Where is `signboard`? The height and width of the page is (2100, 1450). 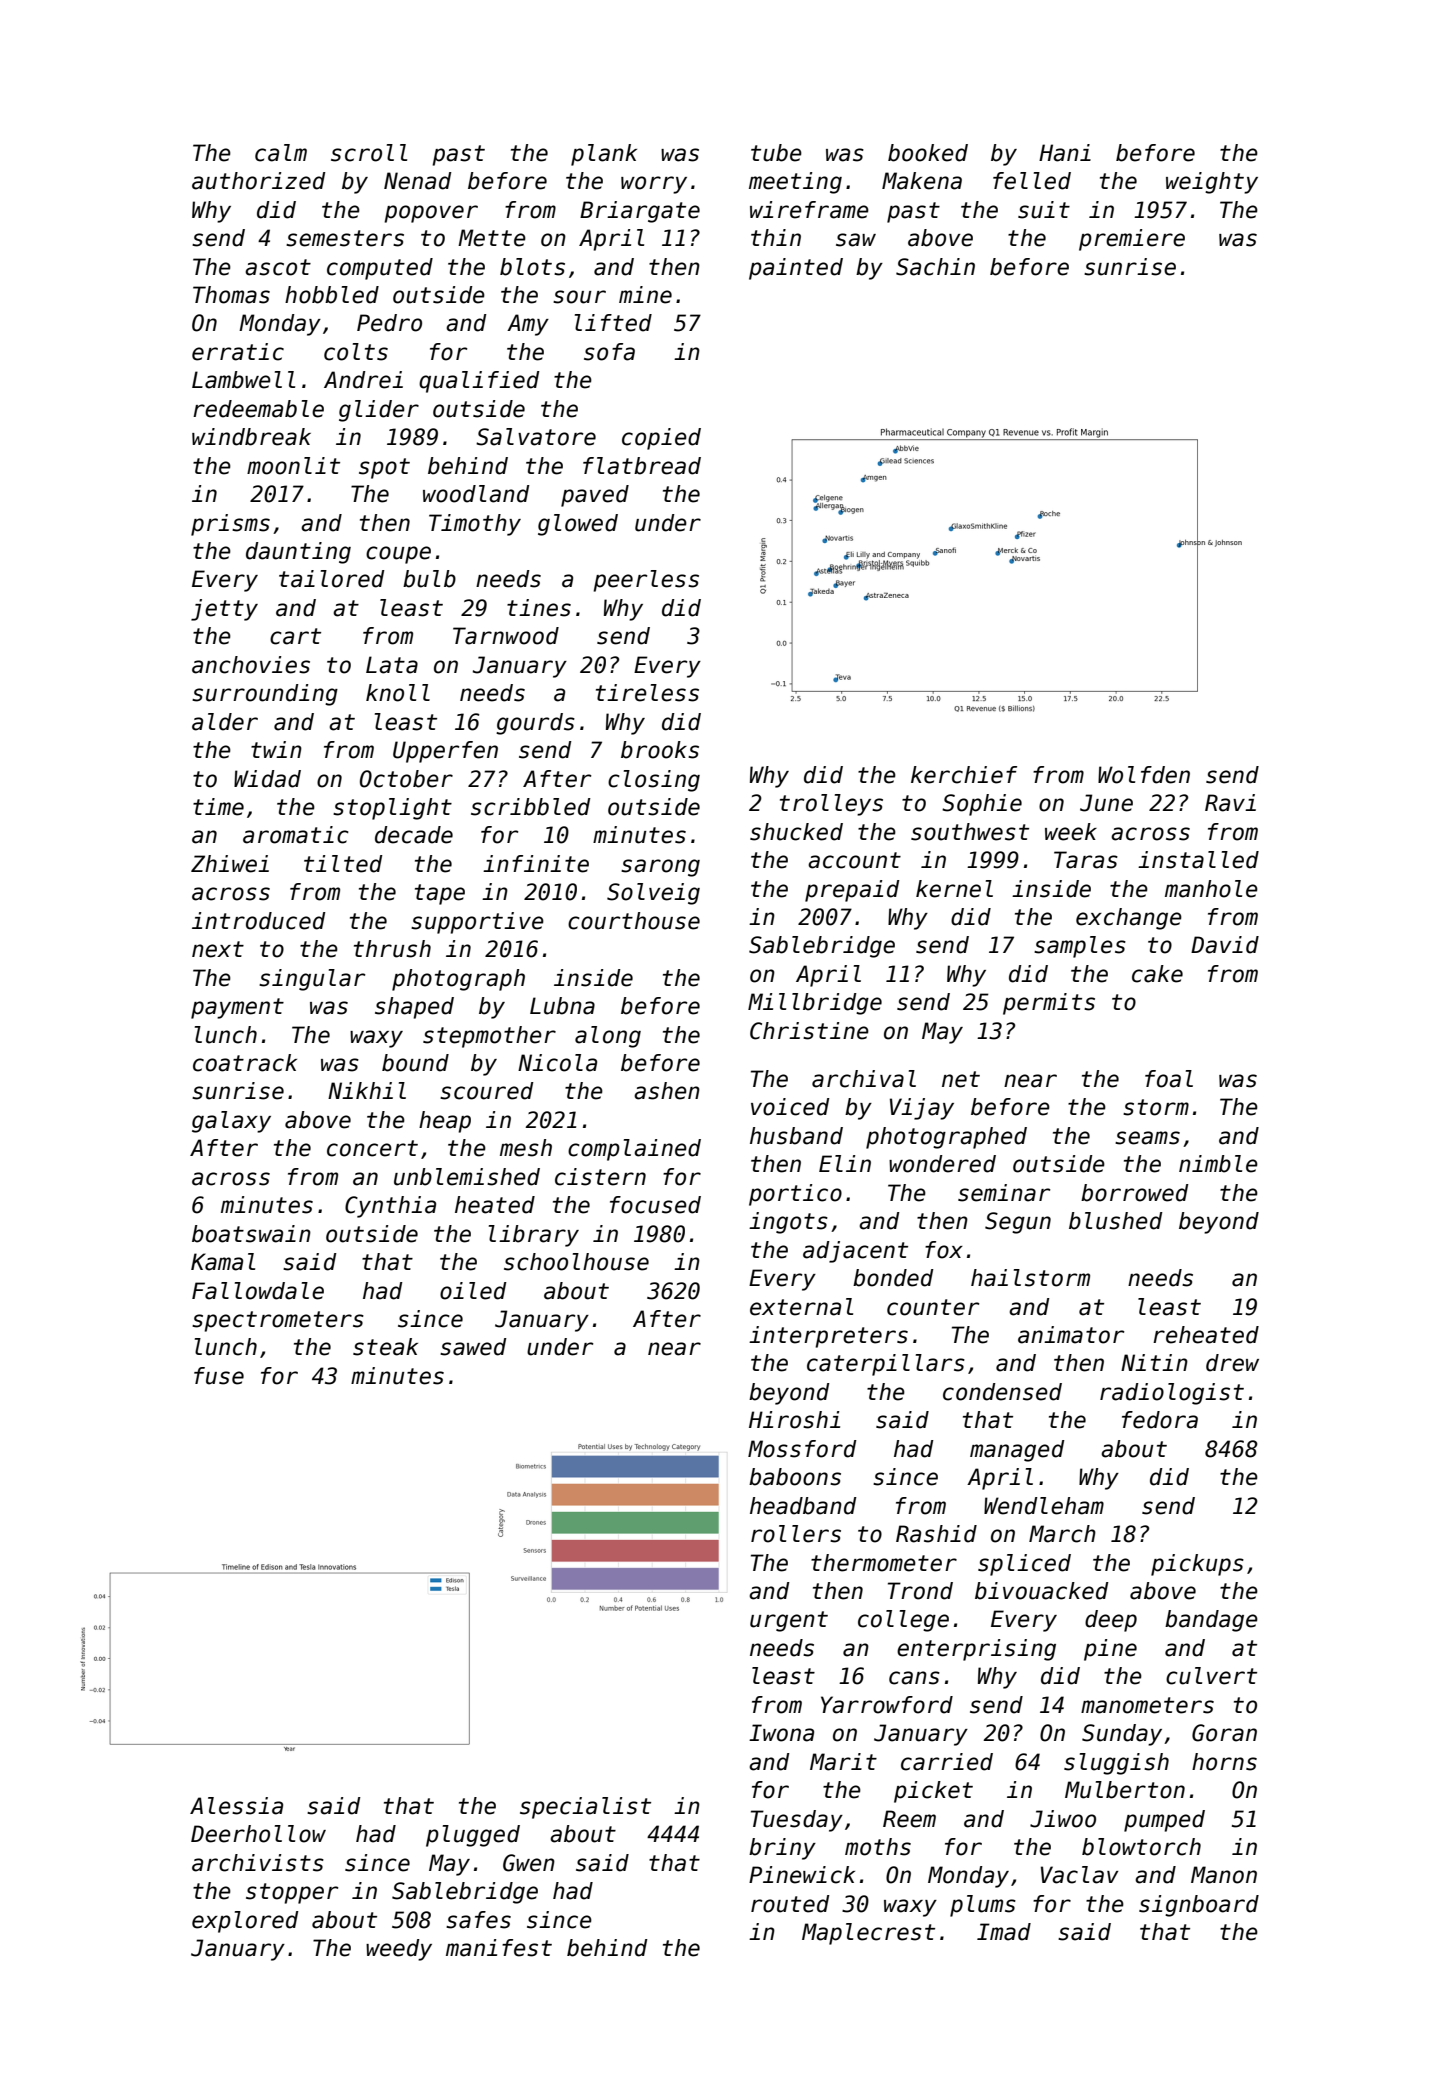
signboard is located at coordinates (1199, 1906).
